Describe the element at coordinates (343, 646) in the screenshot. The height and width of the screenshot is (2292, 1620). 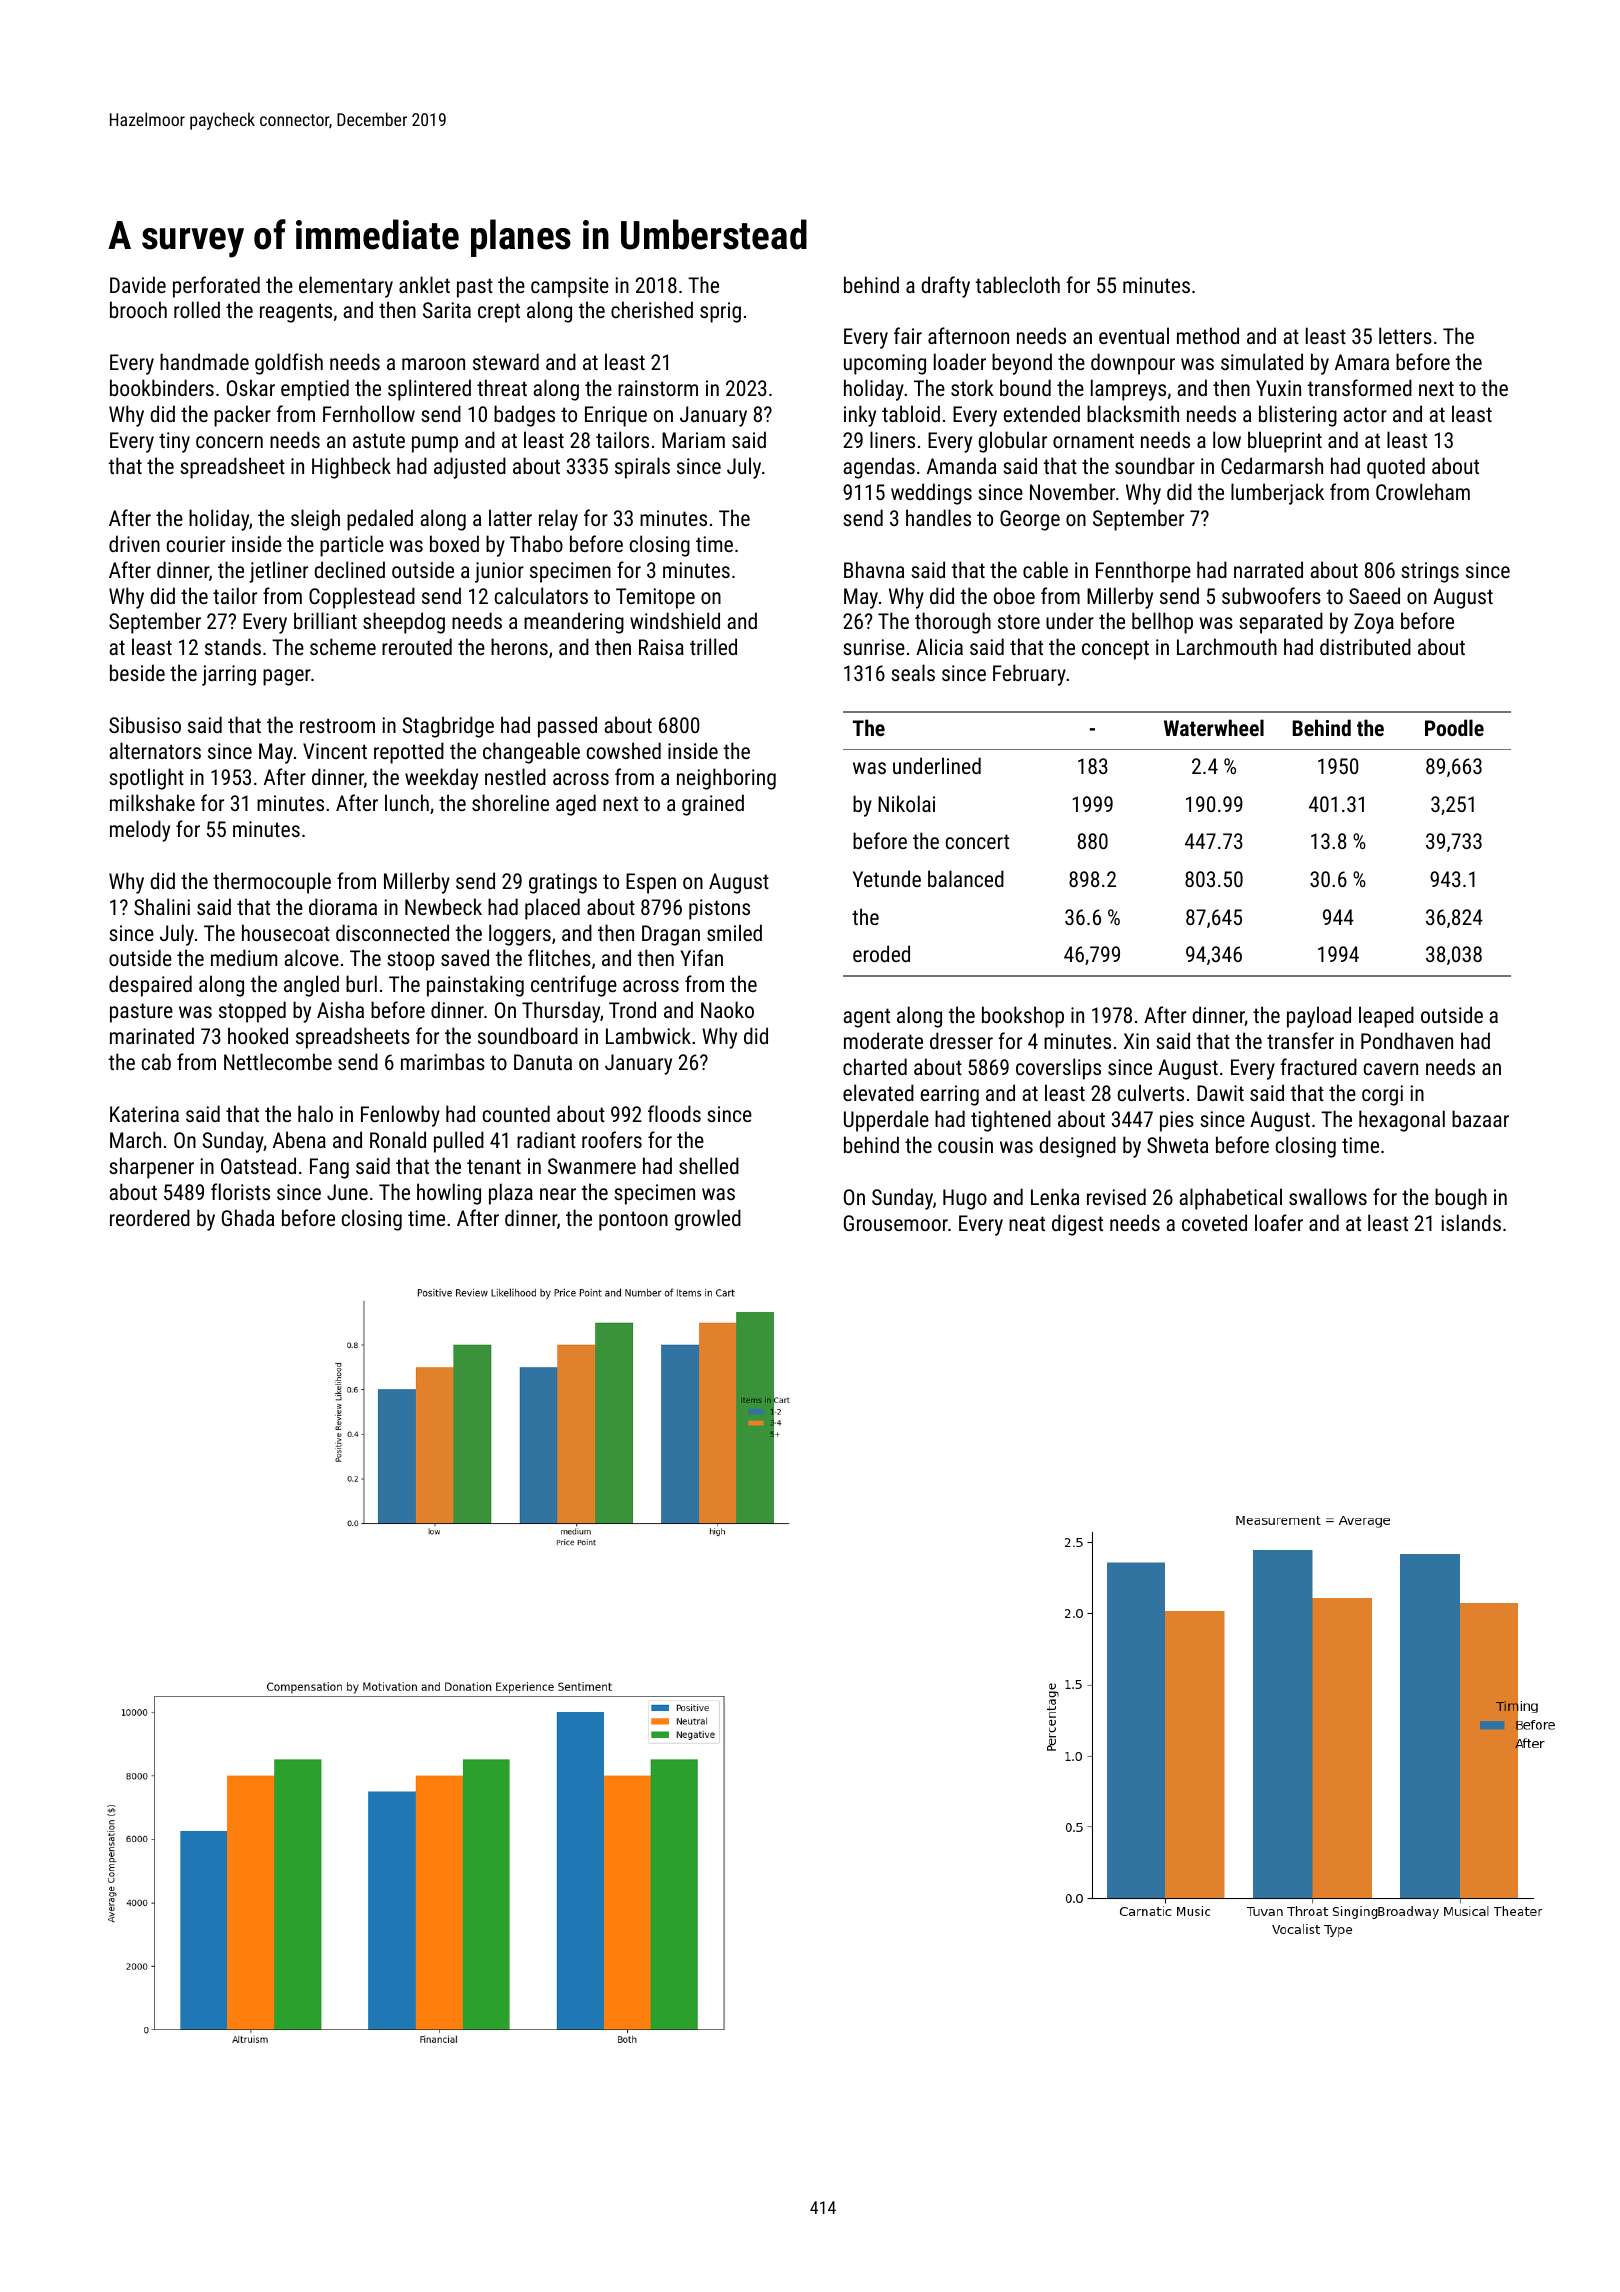
I see `scheme` at that location.
